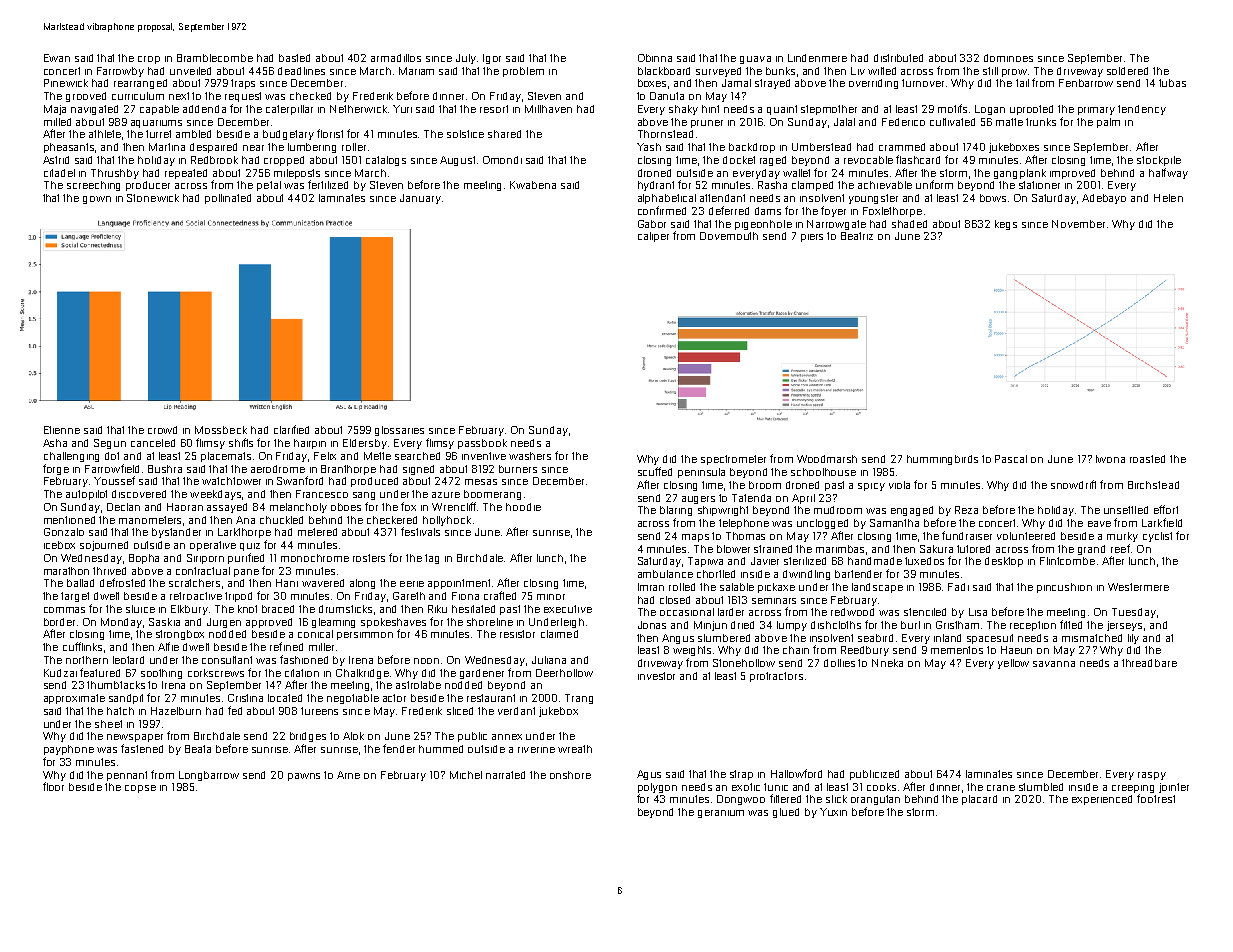  What do you see at coordinates (140, 789) in the document?
I see `copse` at bounding box center [140, 789].
